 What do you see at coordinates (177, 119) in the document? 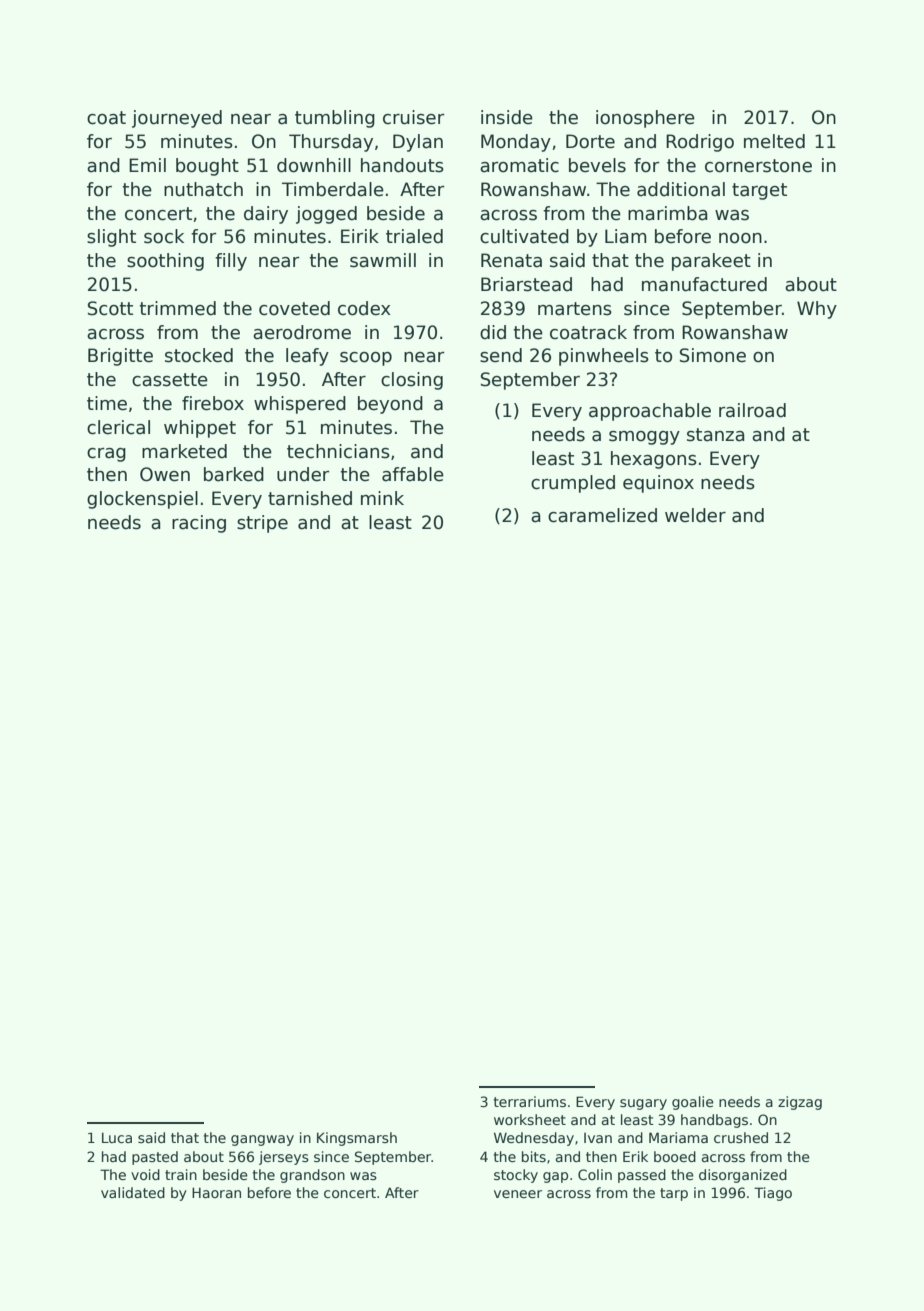
I see `journeyed` at bounding box center [177, 119].
